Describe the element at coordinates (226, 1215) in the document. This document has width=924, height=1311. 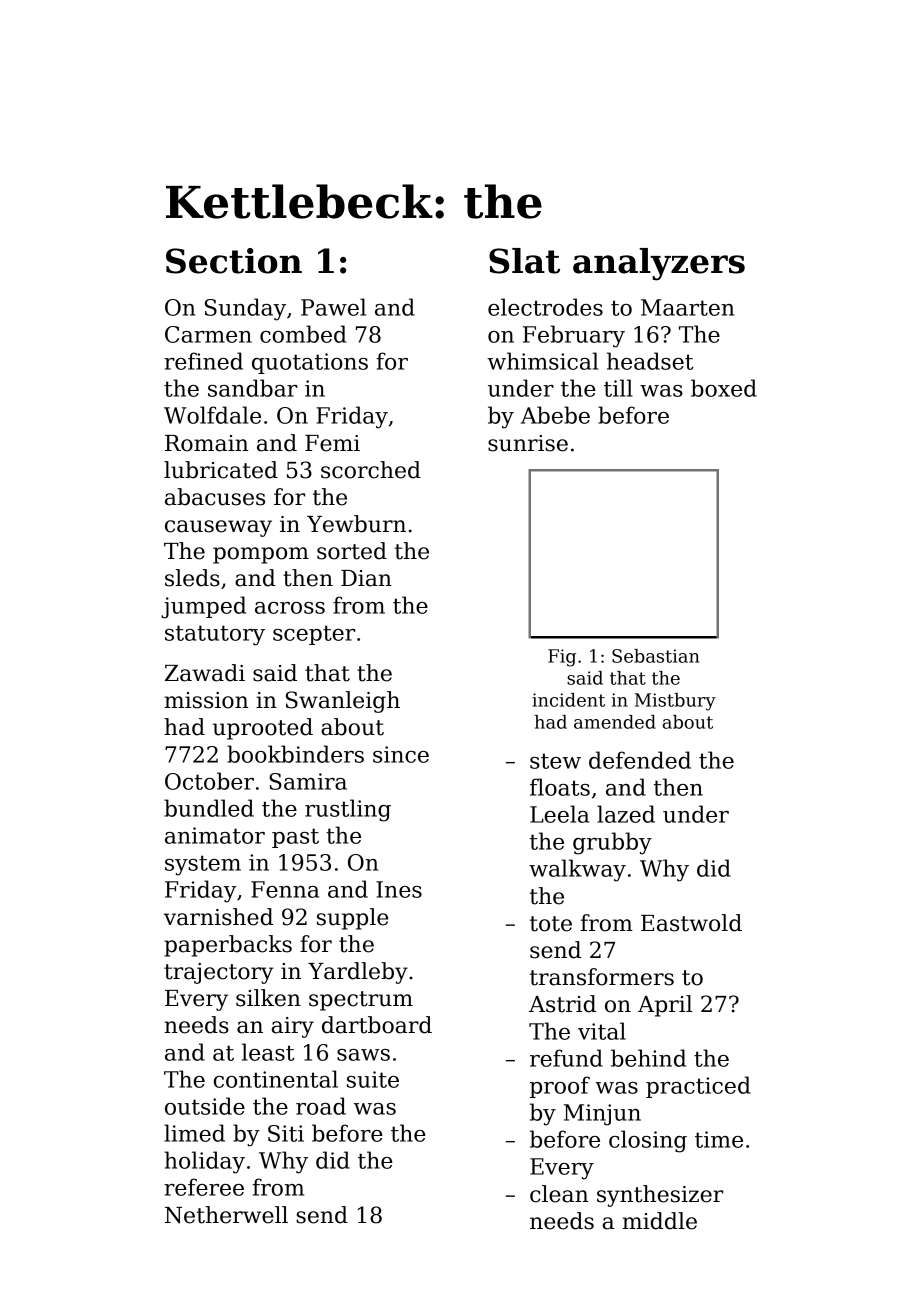
I see `Netherwell` at that location.
